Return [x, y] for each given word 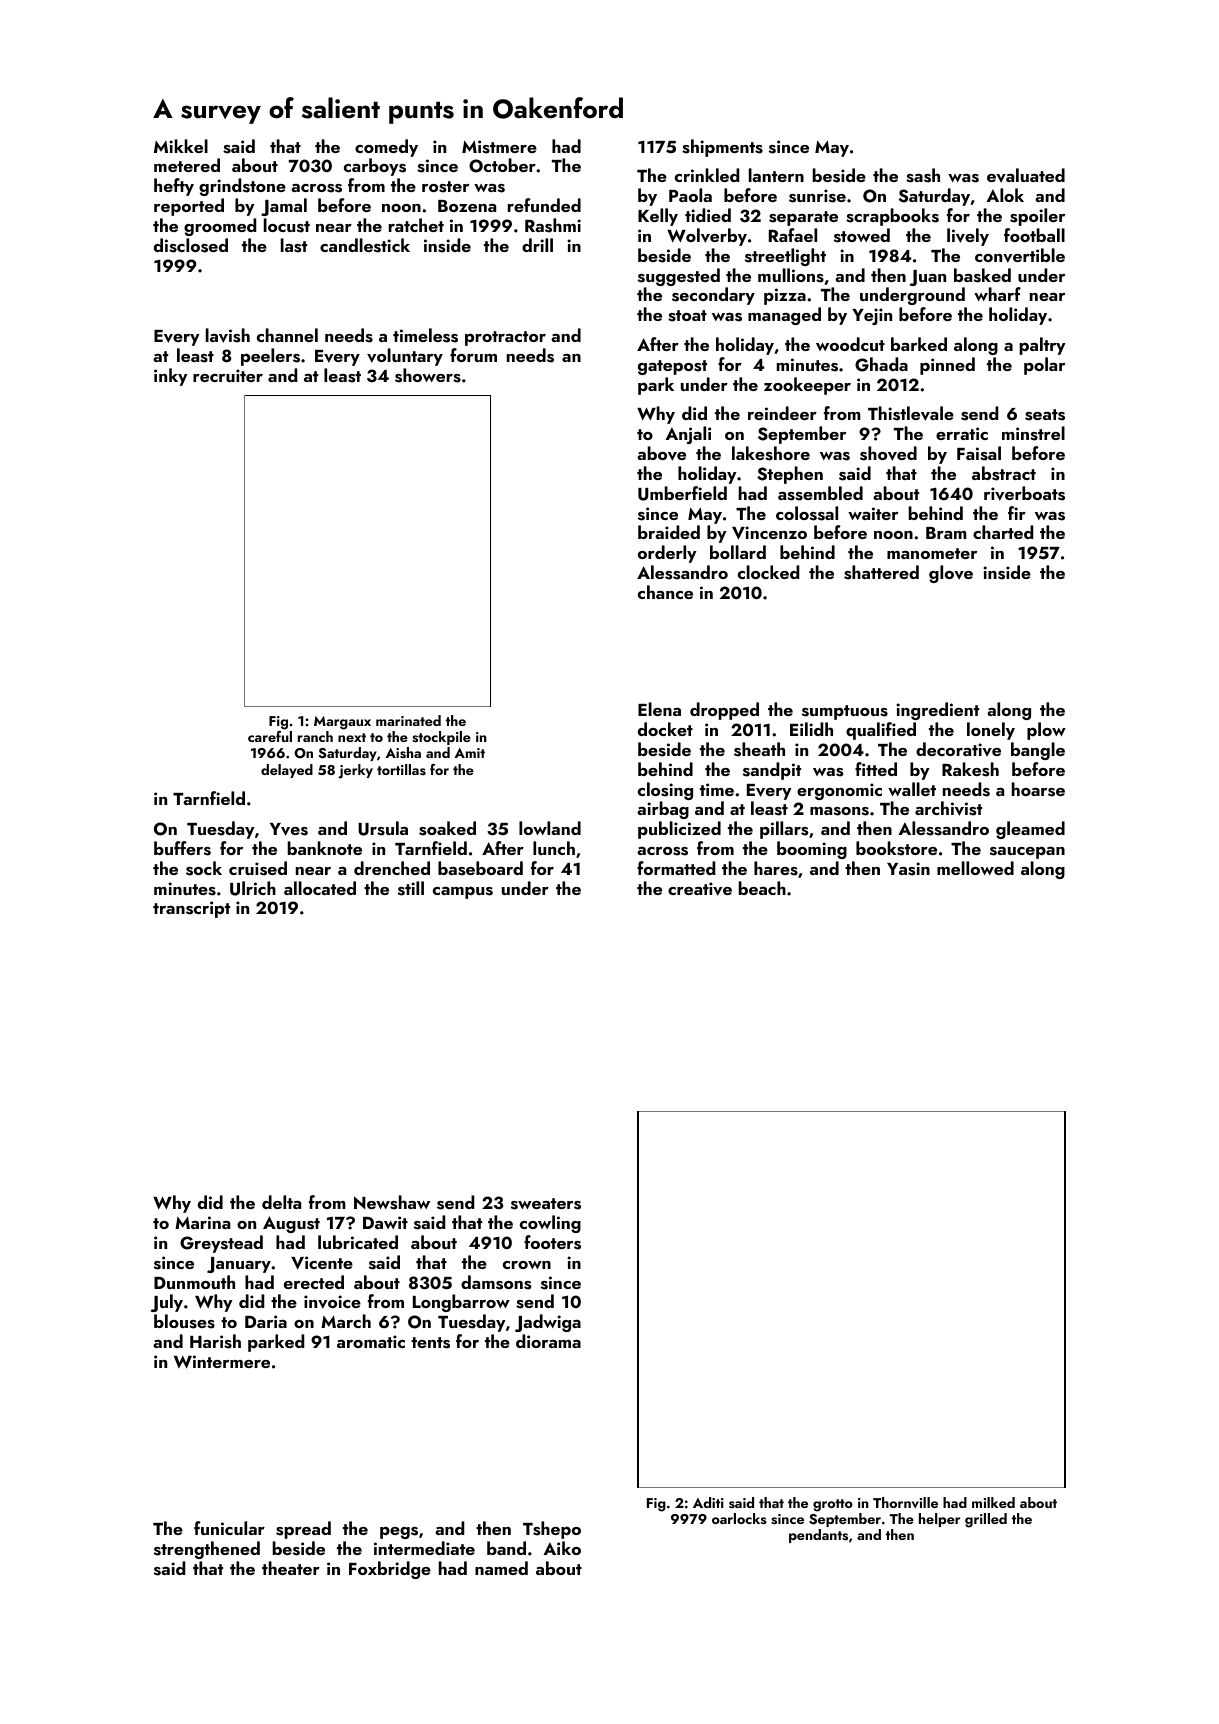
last [294, 245]
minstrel [1033, 433]
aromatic [371, 1341]
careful [270, 736]
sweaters [546, 1204]
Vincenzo [769, 533]
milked [993, 1502]
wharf [997, 294]
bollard [738, 552]
